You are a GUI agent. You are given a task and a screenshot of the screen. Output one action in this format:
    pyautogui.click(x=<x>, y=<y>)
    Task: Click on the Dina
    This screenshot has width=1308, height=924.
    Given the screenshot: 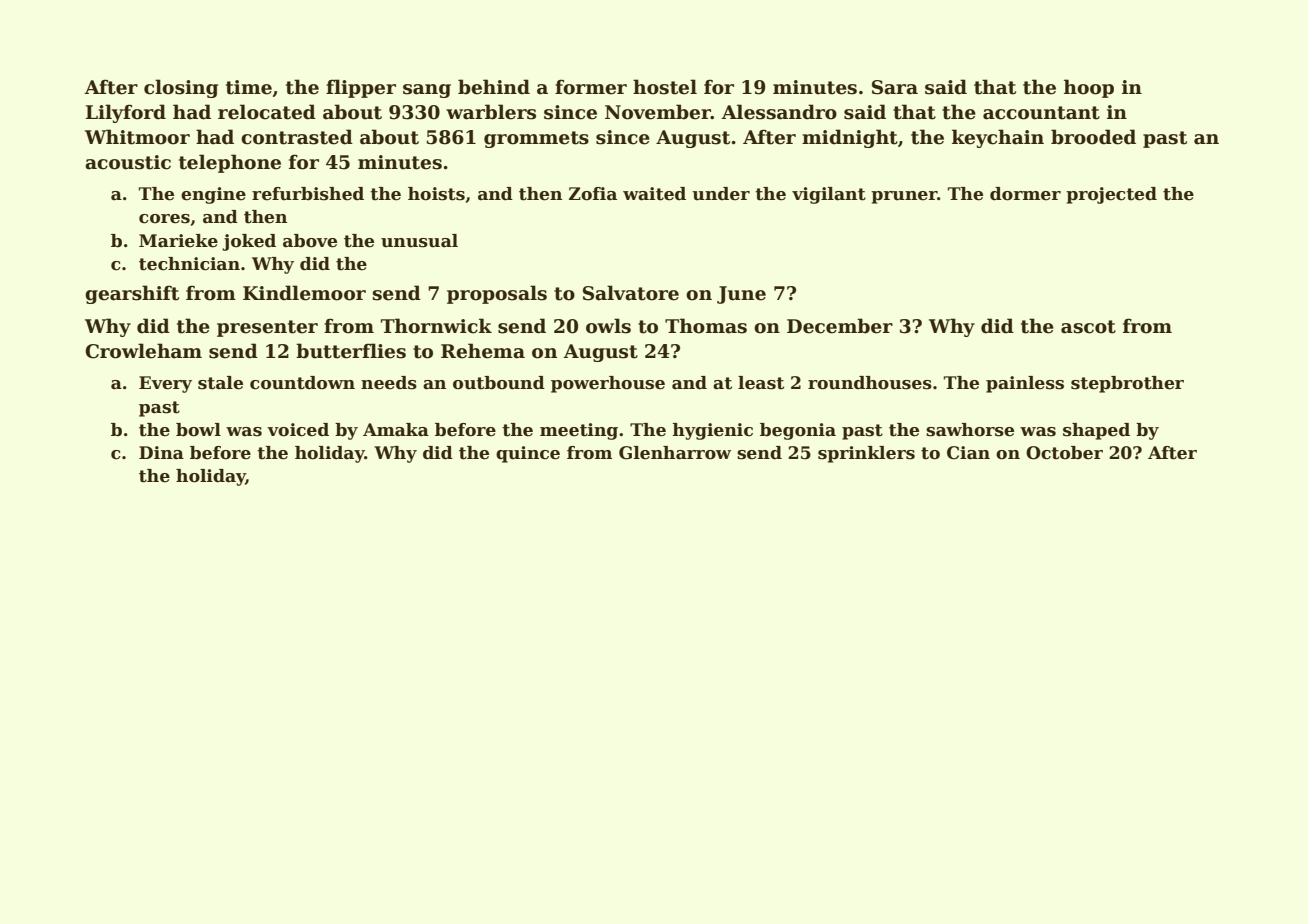 What is the action you would take?
    pyautogui.click(x=161, y=453)
